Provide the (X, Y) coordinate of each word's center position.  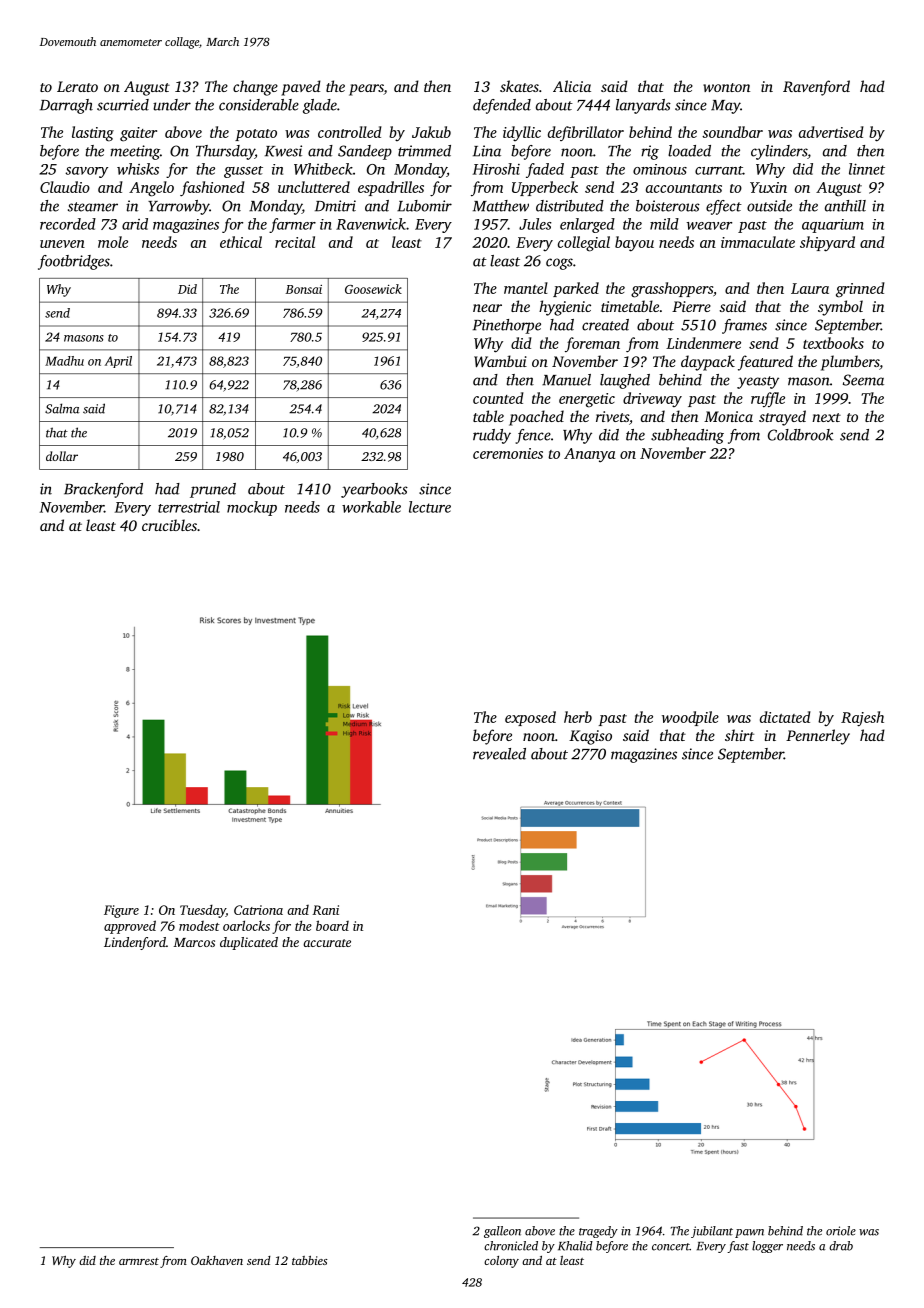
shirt (739, 735)
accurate (327, 943)
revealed (499, 754)
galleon (502, 1232)
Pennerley (818, 737)
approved (130, 927)
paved (301, 88)
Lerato (77, 86)
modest (199, 926)
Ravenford (816, 88)
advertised (831, 132)
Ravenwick (371, 224)
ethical (241, 242)
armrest (139, 1261)
